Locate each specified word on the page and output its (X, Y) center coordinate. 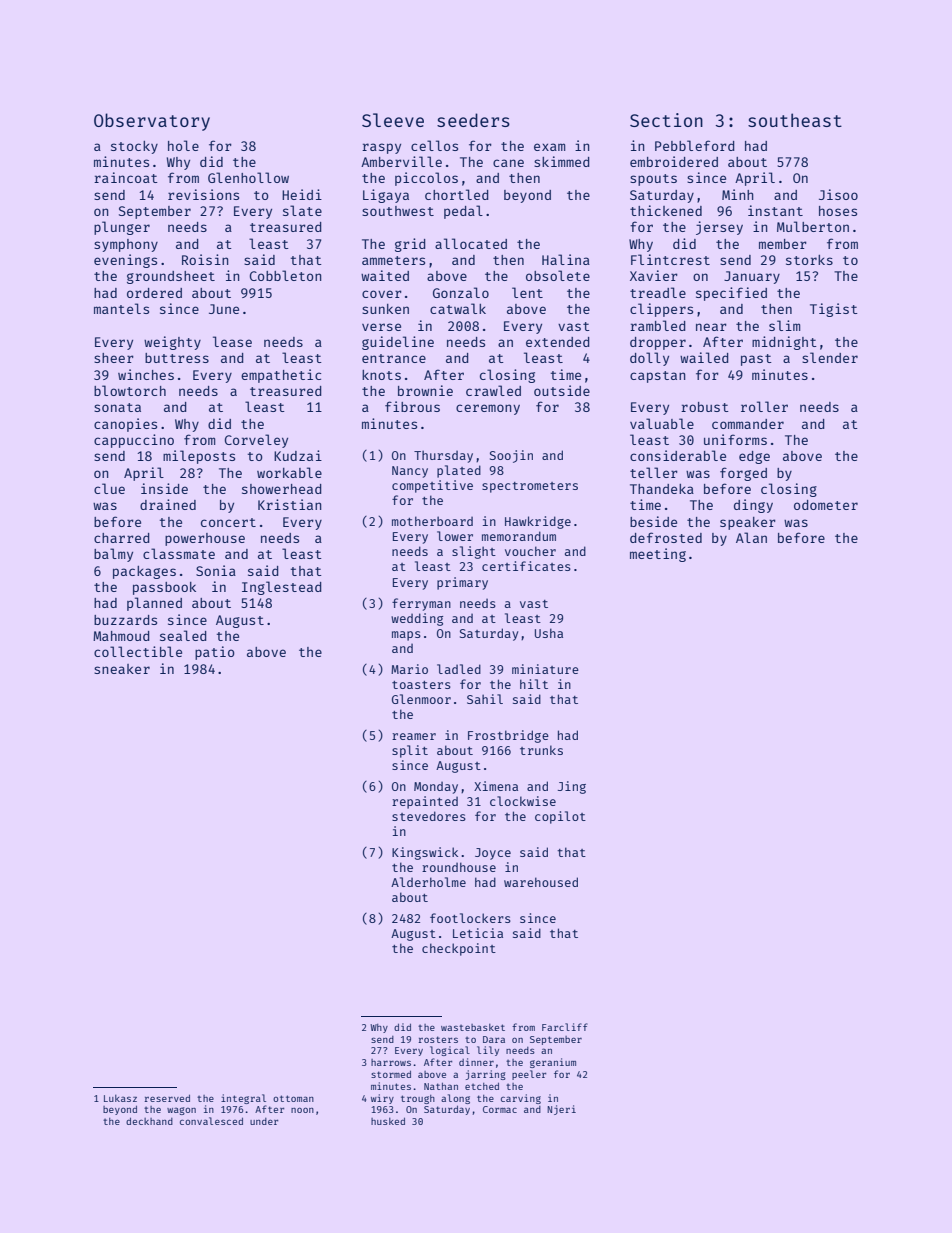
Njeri (561, 1110)
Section (666, 120)
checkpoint (459, 949)
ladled (459, 669)
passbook (164, 588)
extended (557, 342)
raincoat (126, 177)
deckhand (149, 1121)
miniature (545, 669)
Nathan (441, 1086)
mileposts (199, 457)
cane (508, 163)
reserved (167, 1098)
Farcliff (565, 1027)
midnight (784, 343)
